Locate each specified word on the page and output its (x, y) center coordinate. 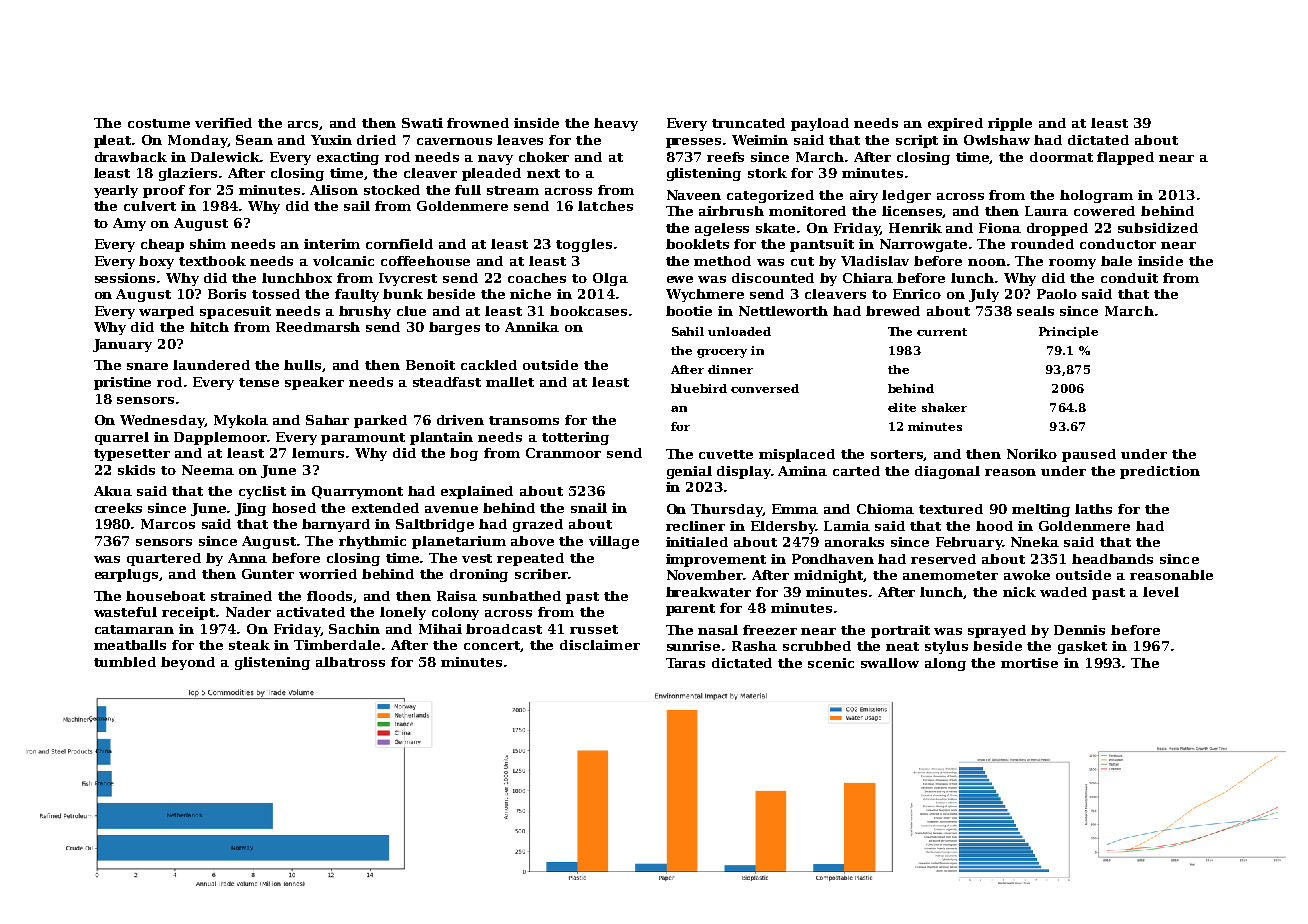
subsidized (1158, 228)
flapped (1125, 158)
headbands (1112, 559)
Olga (610, 279)
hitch (209, 327)
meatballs (130, 645)
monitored (807, 211)
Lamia (847, 526)
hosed (294, 508)
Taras (685, 663)
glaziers (188, 174)
